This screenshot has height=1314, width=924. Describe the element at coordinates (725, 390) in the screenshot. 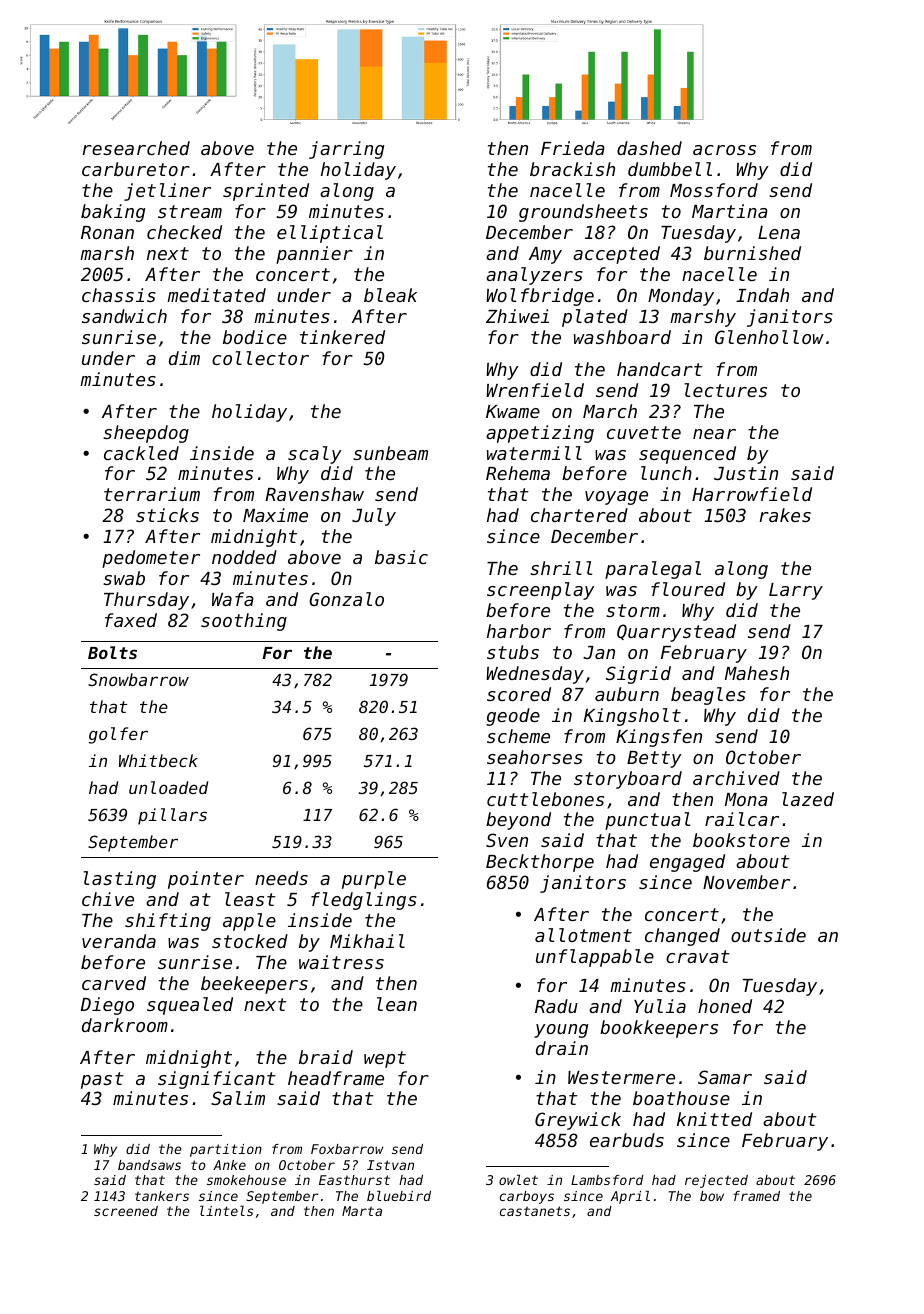

I see `lectures` at that location.
